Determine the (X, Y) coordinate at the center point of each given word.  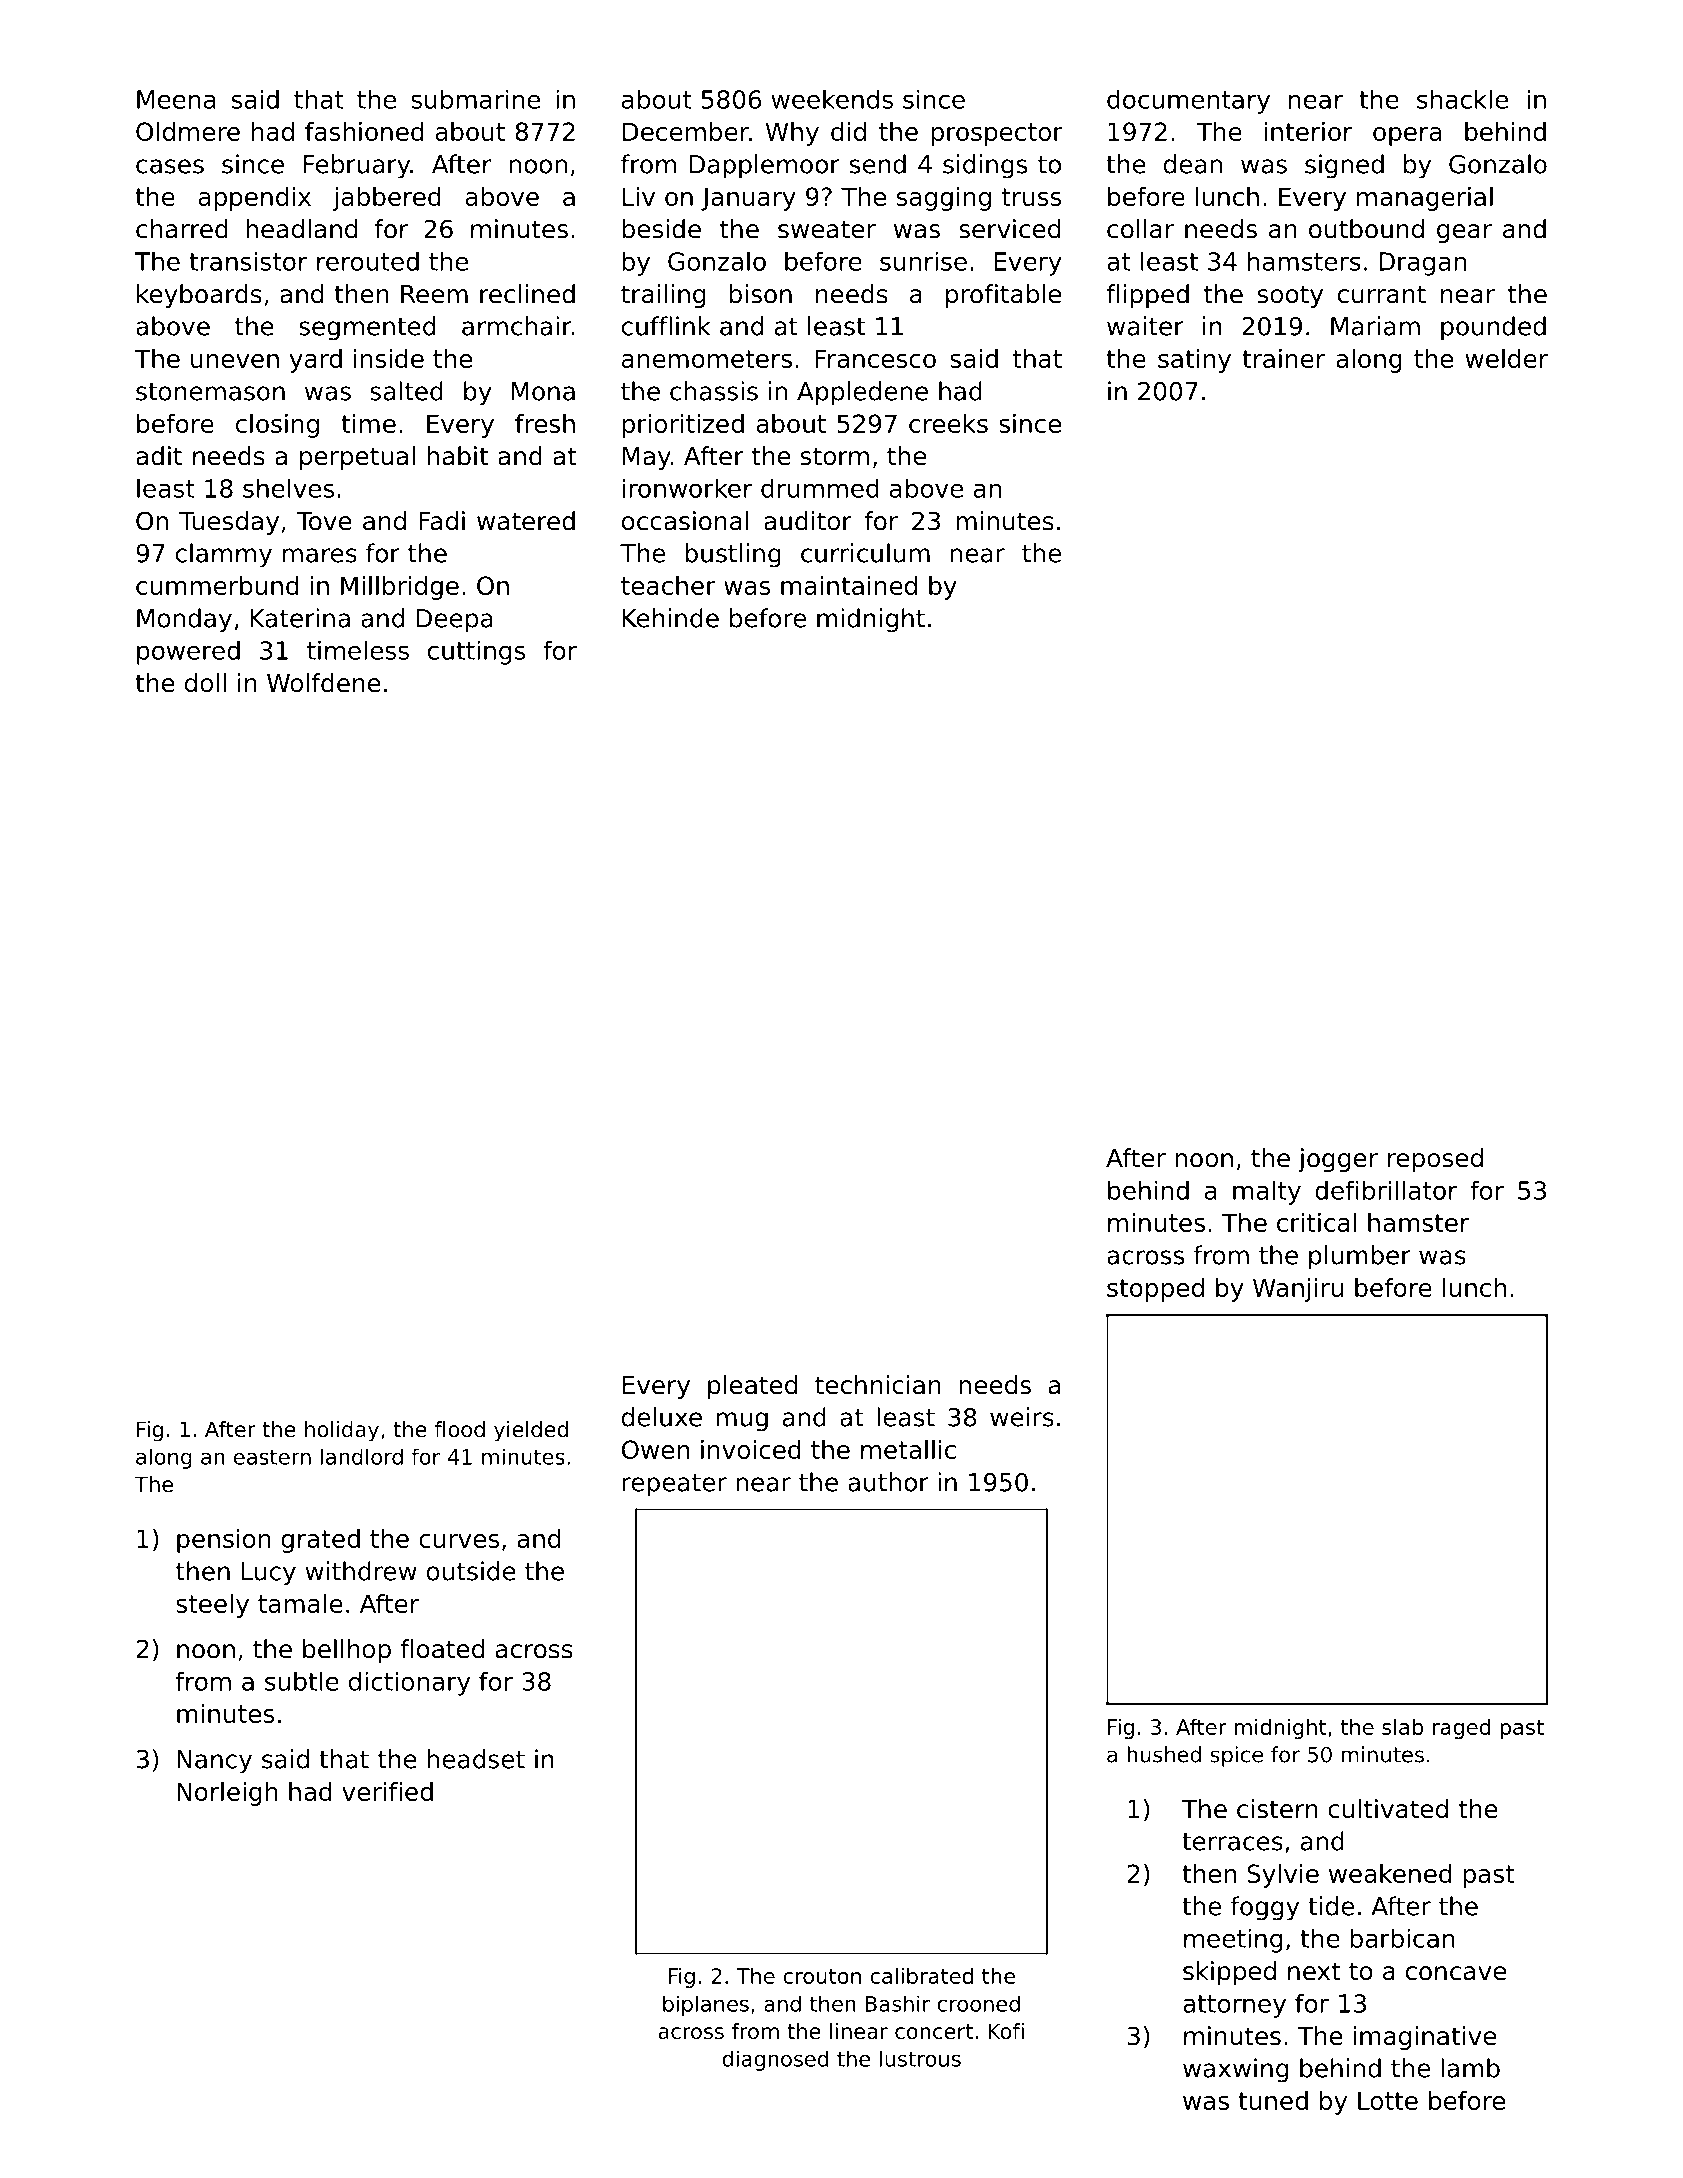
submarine (475, 99)
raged (1461, 1729)
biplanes (706, 2005)
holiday (342, 1431)
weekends (832, 99)
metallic (908, 1449)
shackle (1462, 99)
